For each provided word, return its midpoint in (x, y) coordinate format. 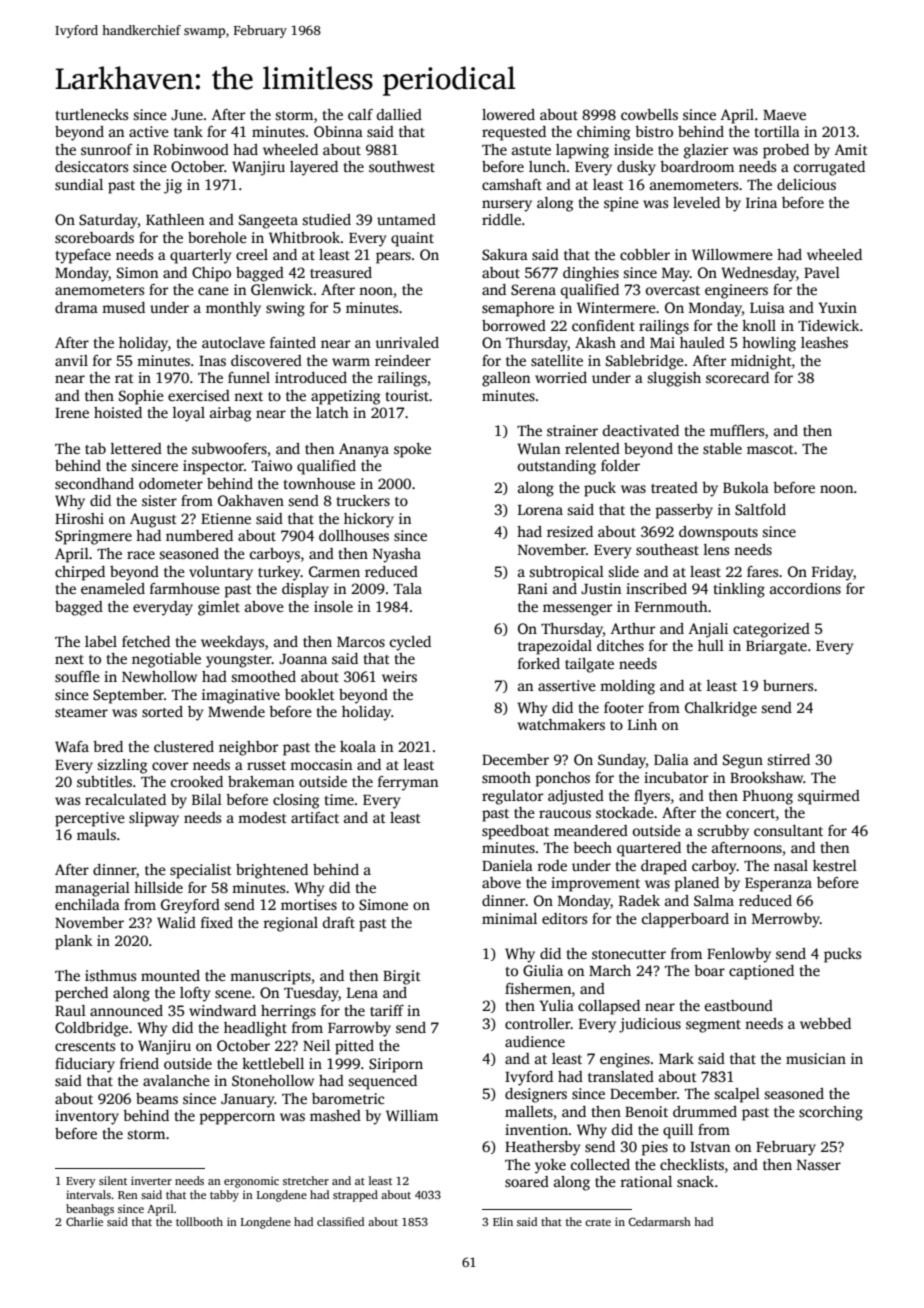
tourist (407, 395)
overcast (673, 290)
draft (339, 922)
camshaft (512, 184)
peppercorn (237, 1119)
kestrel (835, 865)
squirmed (829, 797)
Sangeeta (268, 221)
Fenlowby (739, 955)
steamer (81, 712)
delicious (806, 184)
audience (535, 1041)
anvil (71, 360)
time (339, 799)
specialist (201, 871)
